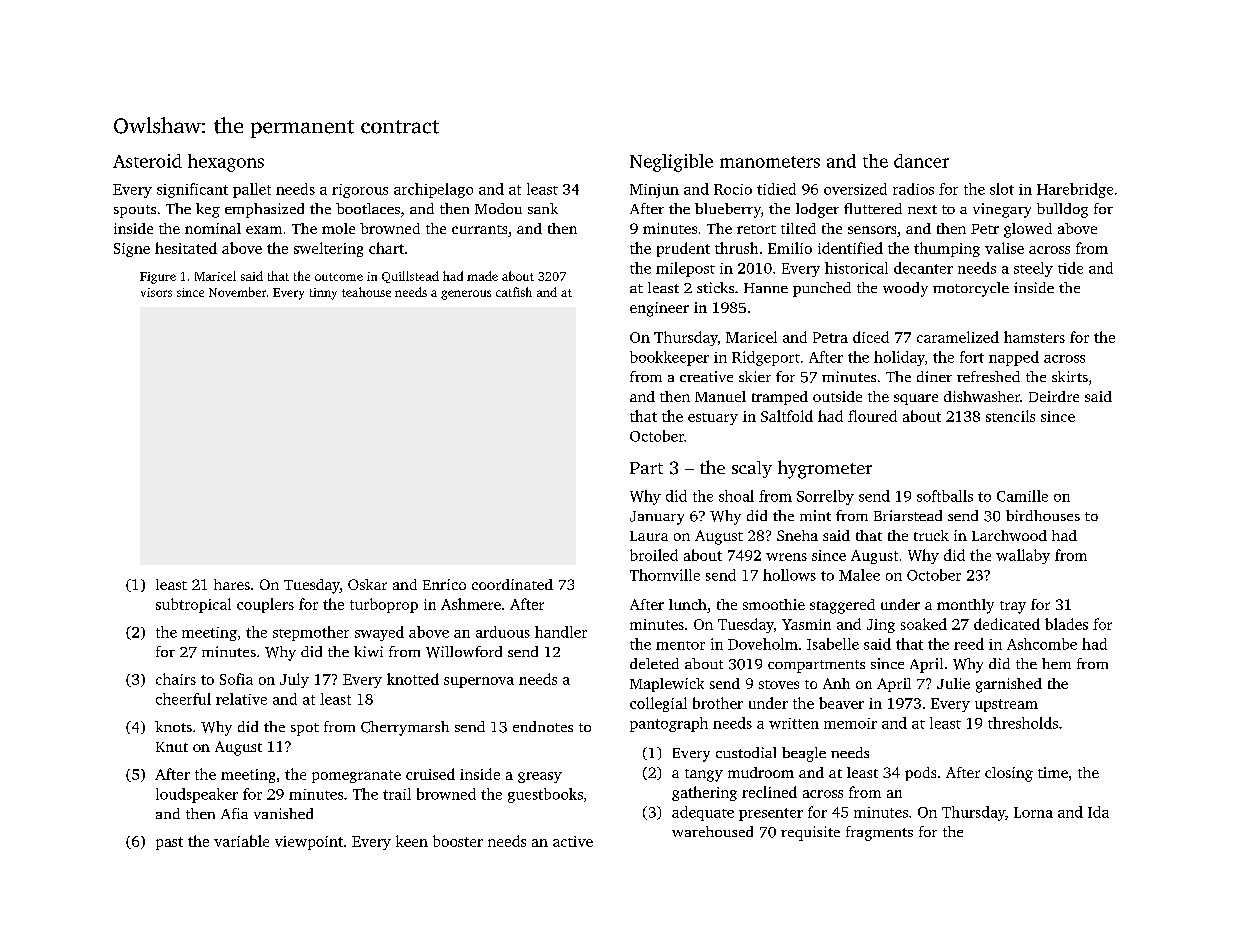 This image has height=952, width=1233. What do you see at coordinates (671, 163) in the image?
I see `Negligible` at bounding box center [671, 163].
